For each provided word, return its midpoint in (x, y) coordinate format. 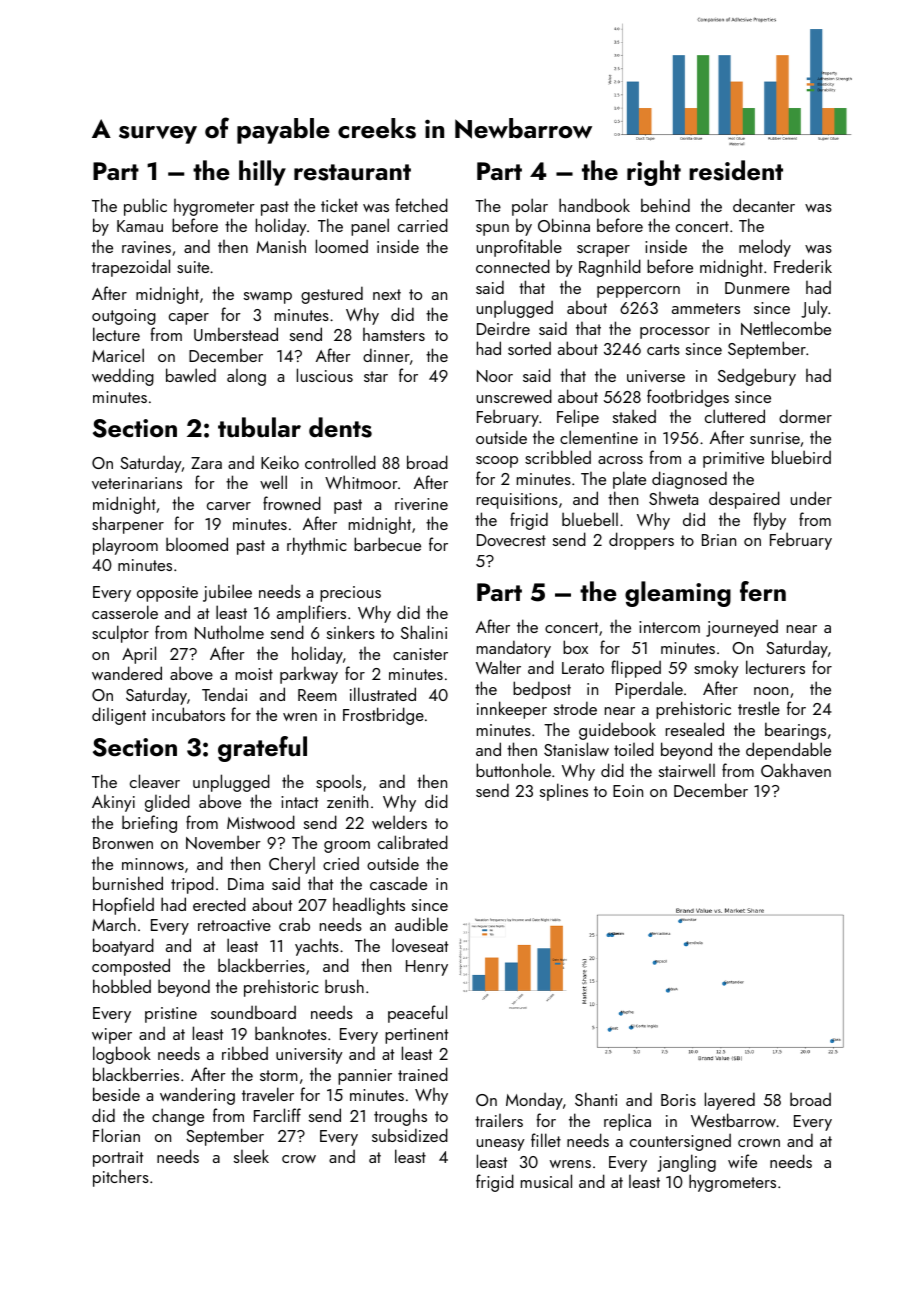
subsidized (410, 1135)
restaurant (352, 172)
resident (736, 170)
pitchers (121, 1178)
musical (546, 1181)
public (145, 207)
